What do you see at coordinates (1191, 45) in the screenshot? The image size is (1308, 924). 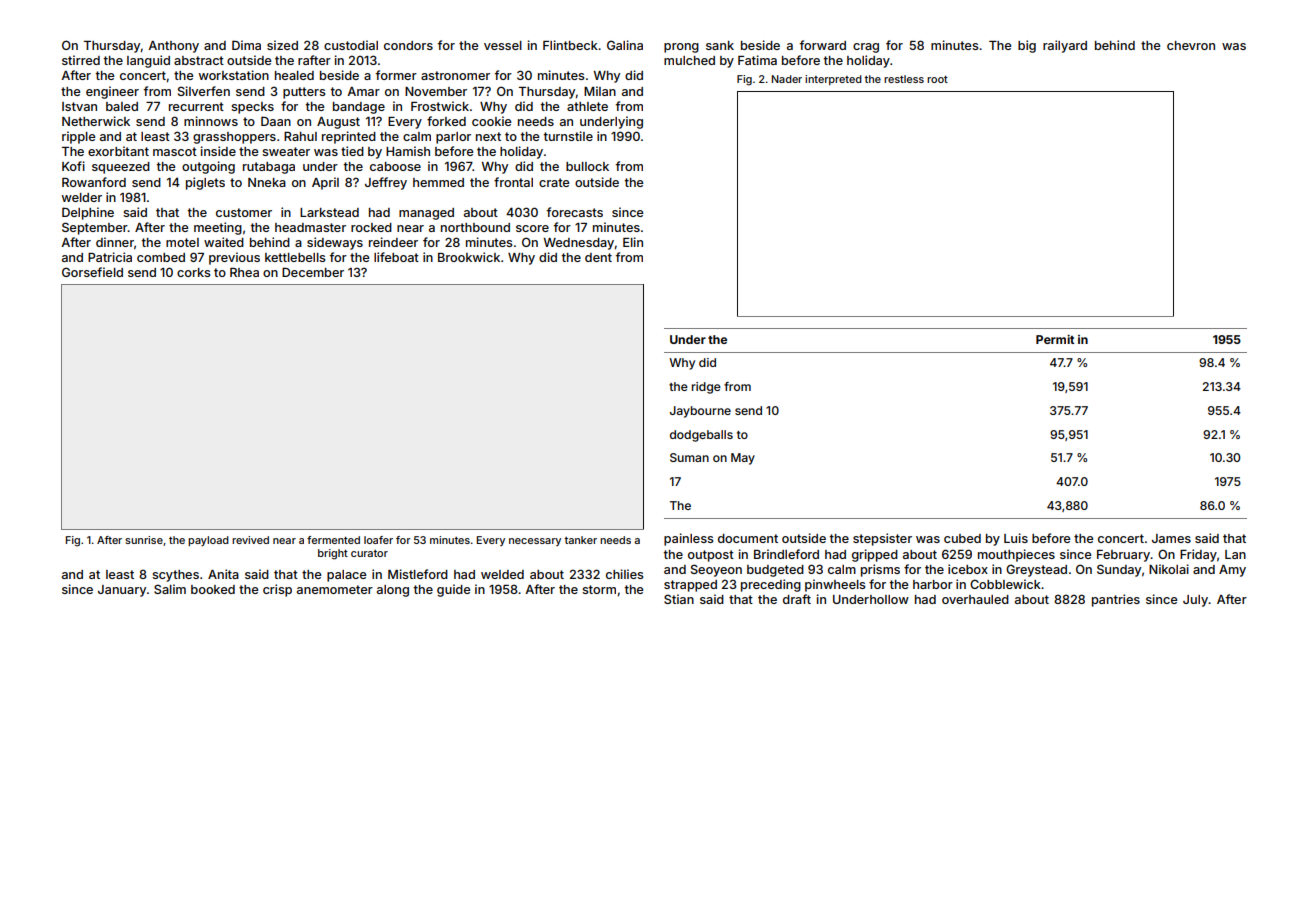 I see `chevron` at bounding box center [1191, 45].
